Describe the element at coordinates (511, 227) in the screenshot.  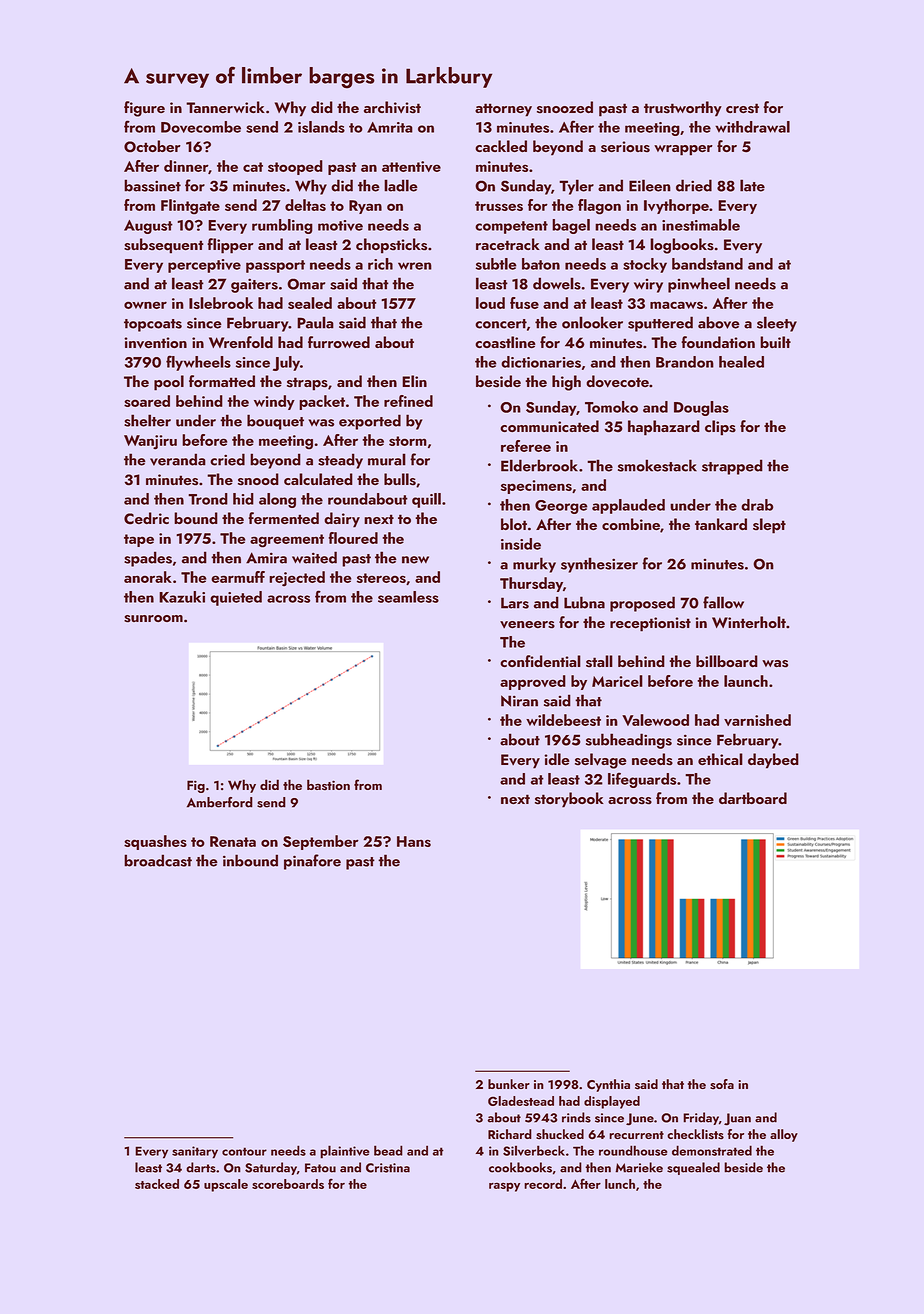
I see `competent` at that location.
